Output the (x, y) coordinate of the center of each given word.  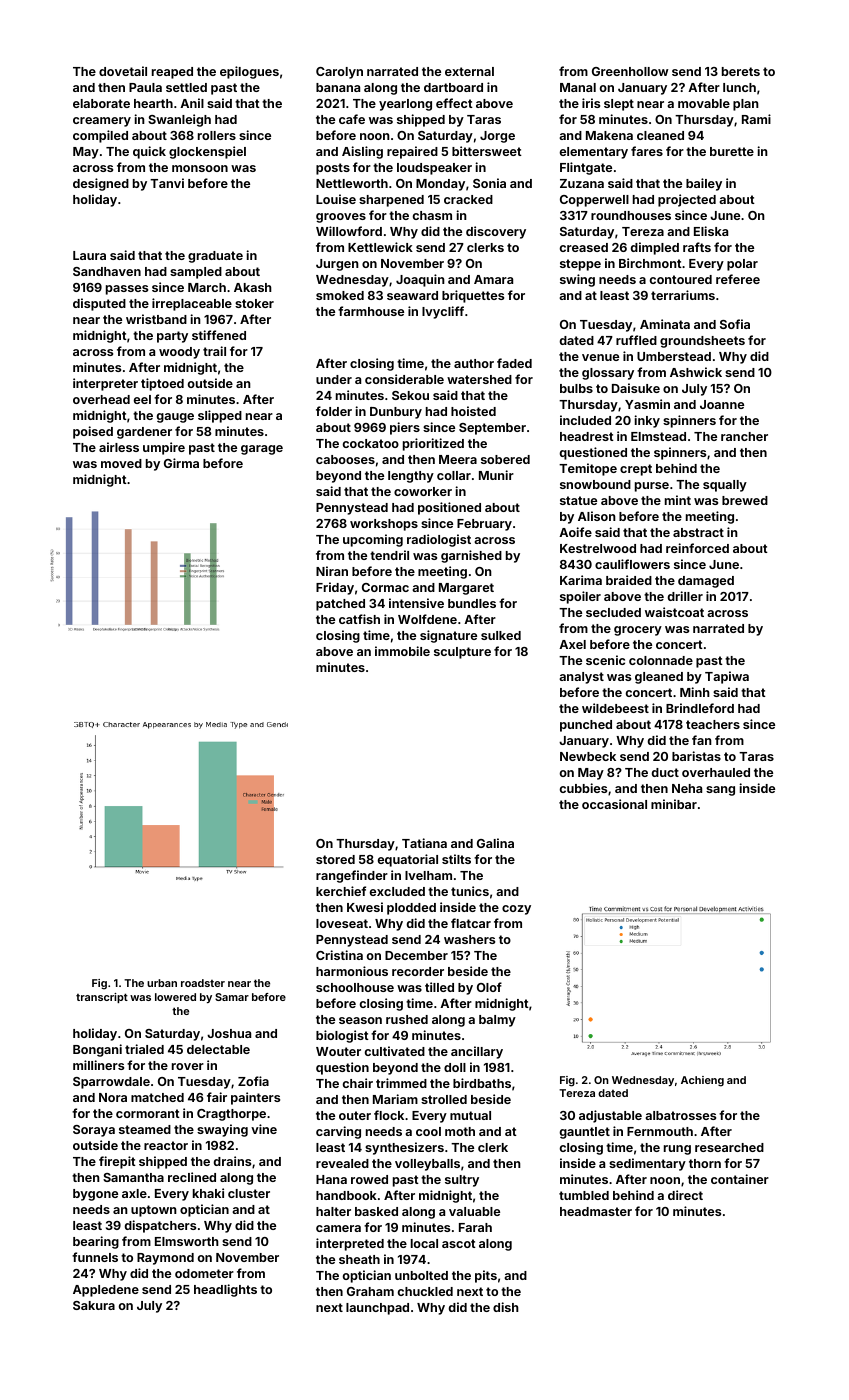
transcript (102, 998)
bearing (96, 1242)
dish (506, 1307)
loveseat (342, 923)
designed (101, 184)
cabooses (345, 459)
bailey (704, 184)
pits (486, 1276)
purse (652, 487)
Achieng (702, 1081)
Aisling (362, 152)
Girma (181, 463)
